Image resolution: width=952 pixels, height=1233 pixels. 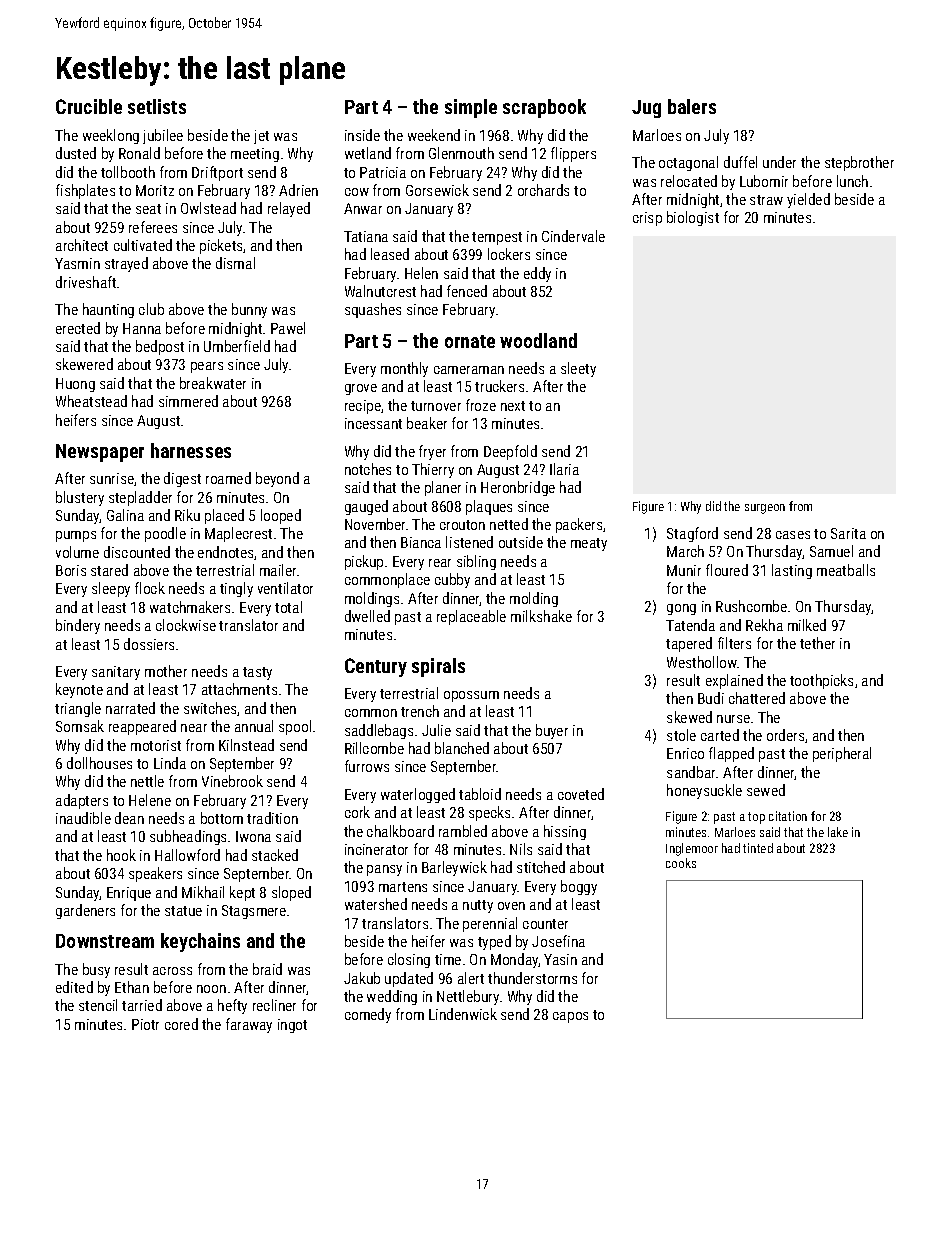 I want to click on notches, so click(x=368, y=469).
